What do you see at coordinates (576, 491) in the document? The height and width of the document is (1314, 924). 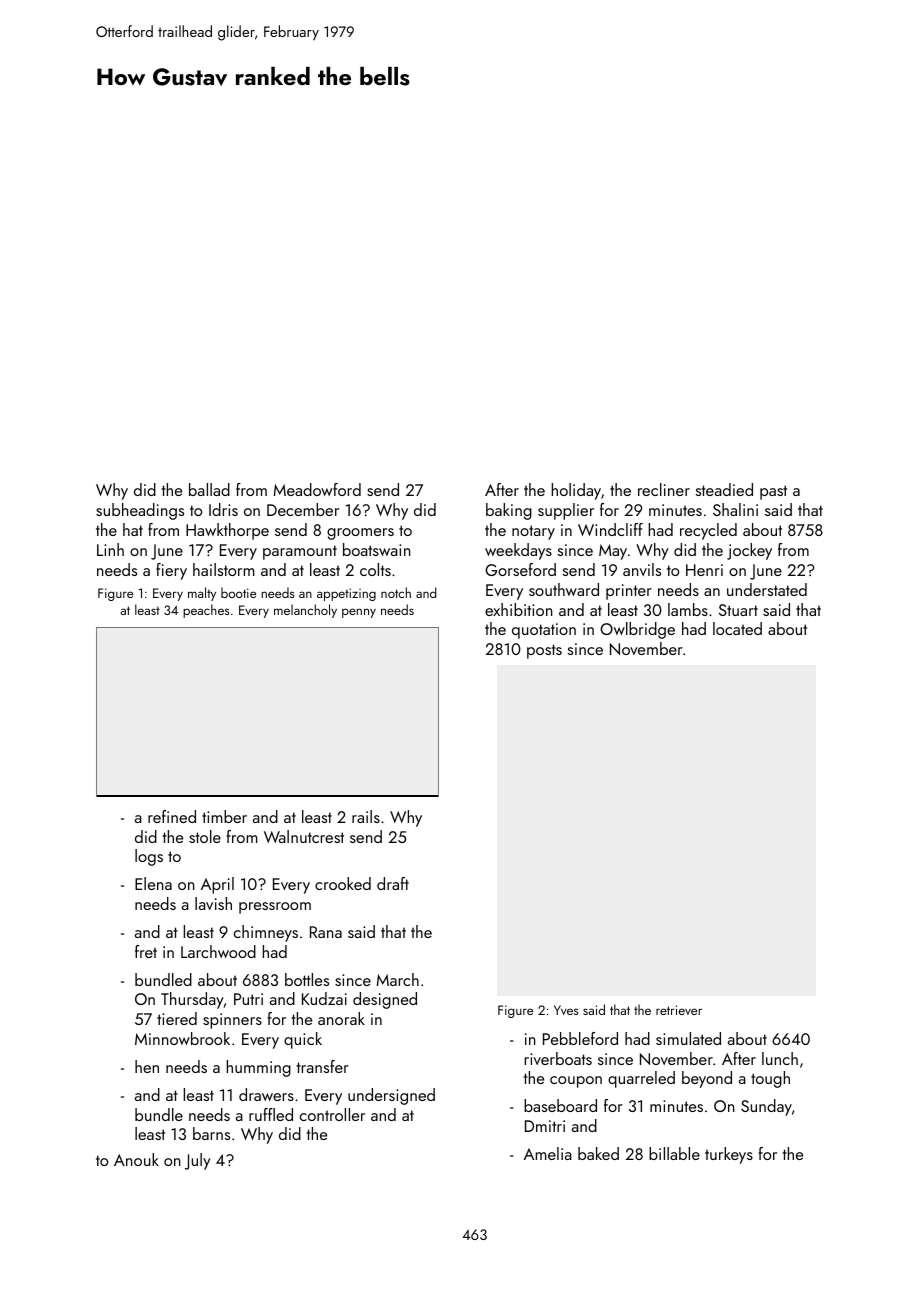 I see `holiday` at bounding box center [576, 491].
